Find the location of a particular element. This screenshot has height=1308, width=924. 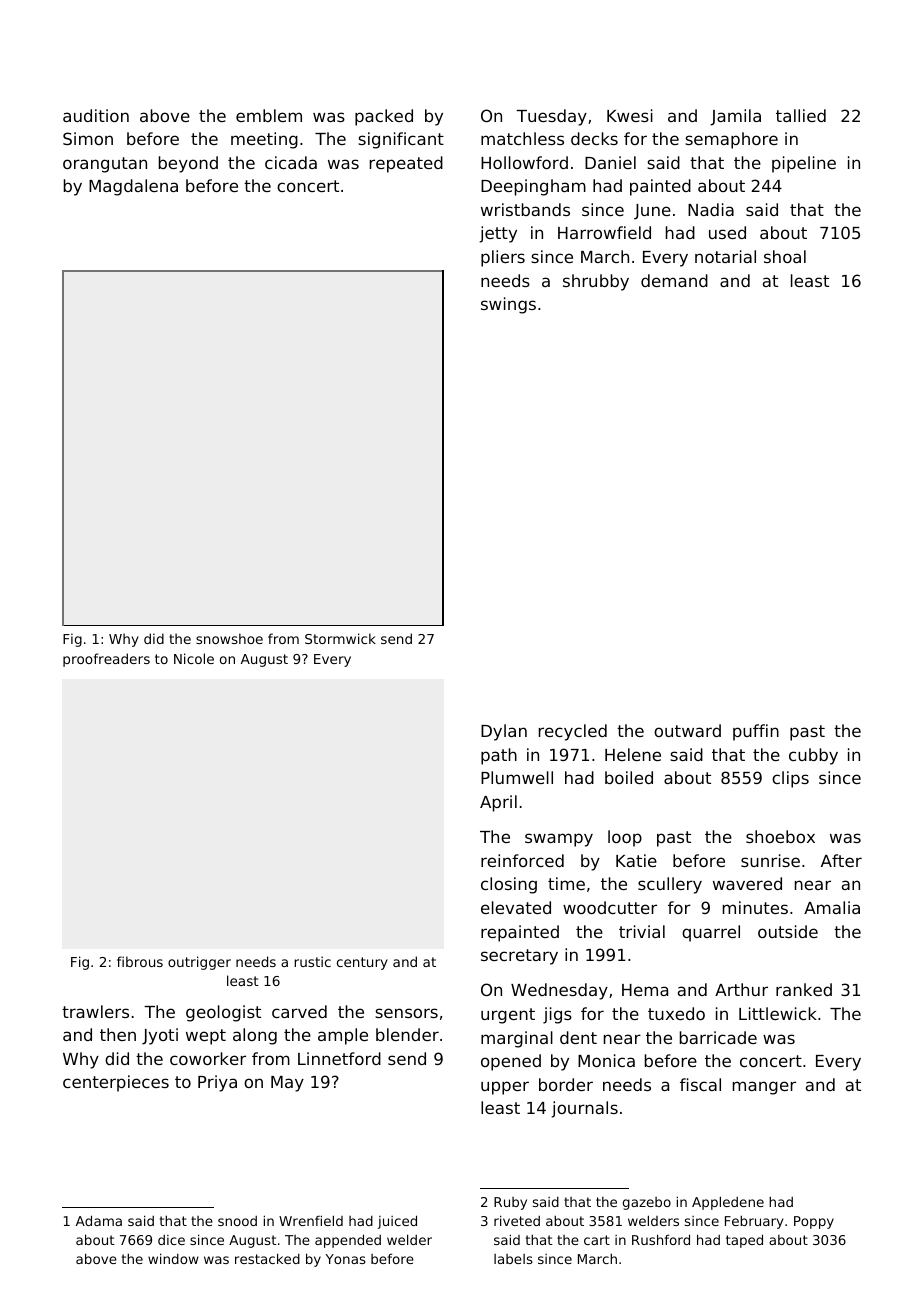

April is located at coordinates (498, 803).
